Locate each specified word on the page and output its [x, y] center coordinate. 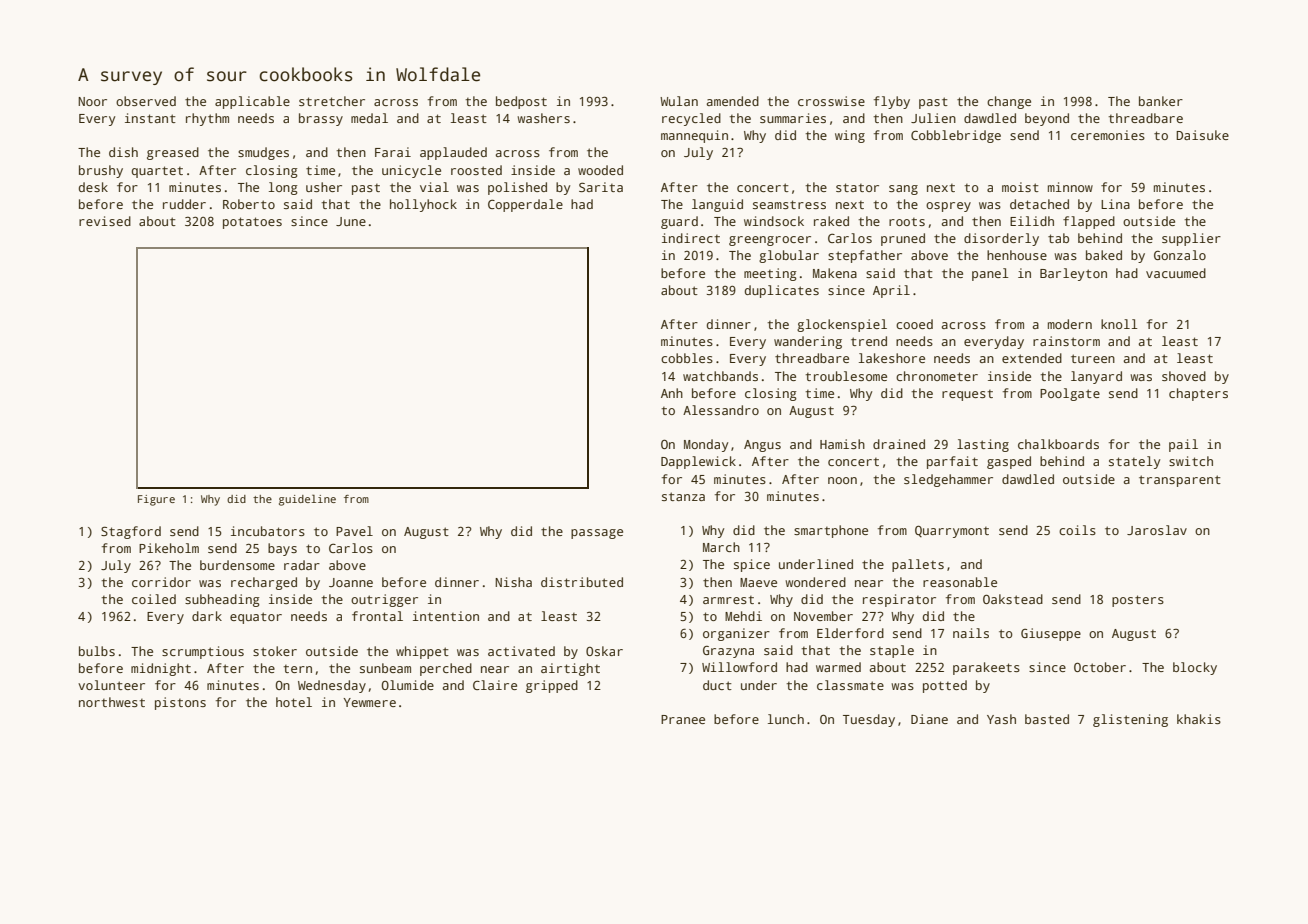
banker [1161, 101]
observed [146, 101]
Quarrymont [952, 531]
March [721, 547]
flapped [1089, 222]
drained [899, 444]
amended [733, 101]
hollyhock [423, 205]
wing [850, 136]
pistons [180, 703]
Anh [672, 393]
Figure [156, 500]
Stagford [131, 532]
